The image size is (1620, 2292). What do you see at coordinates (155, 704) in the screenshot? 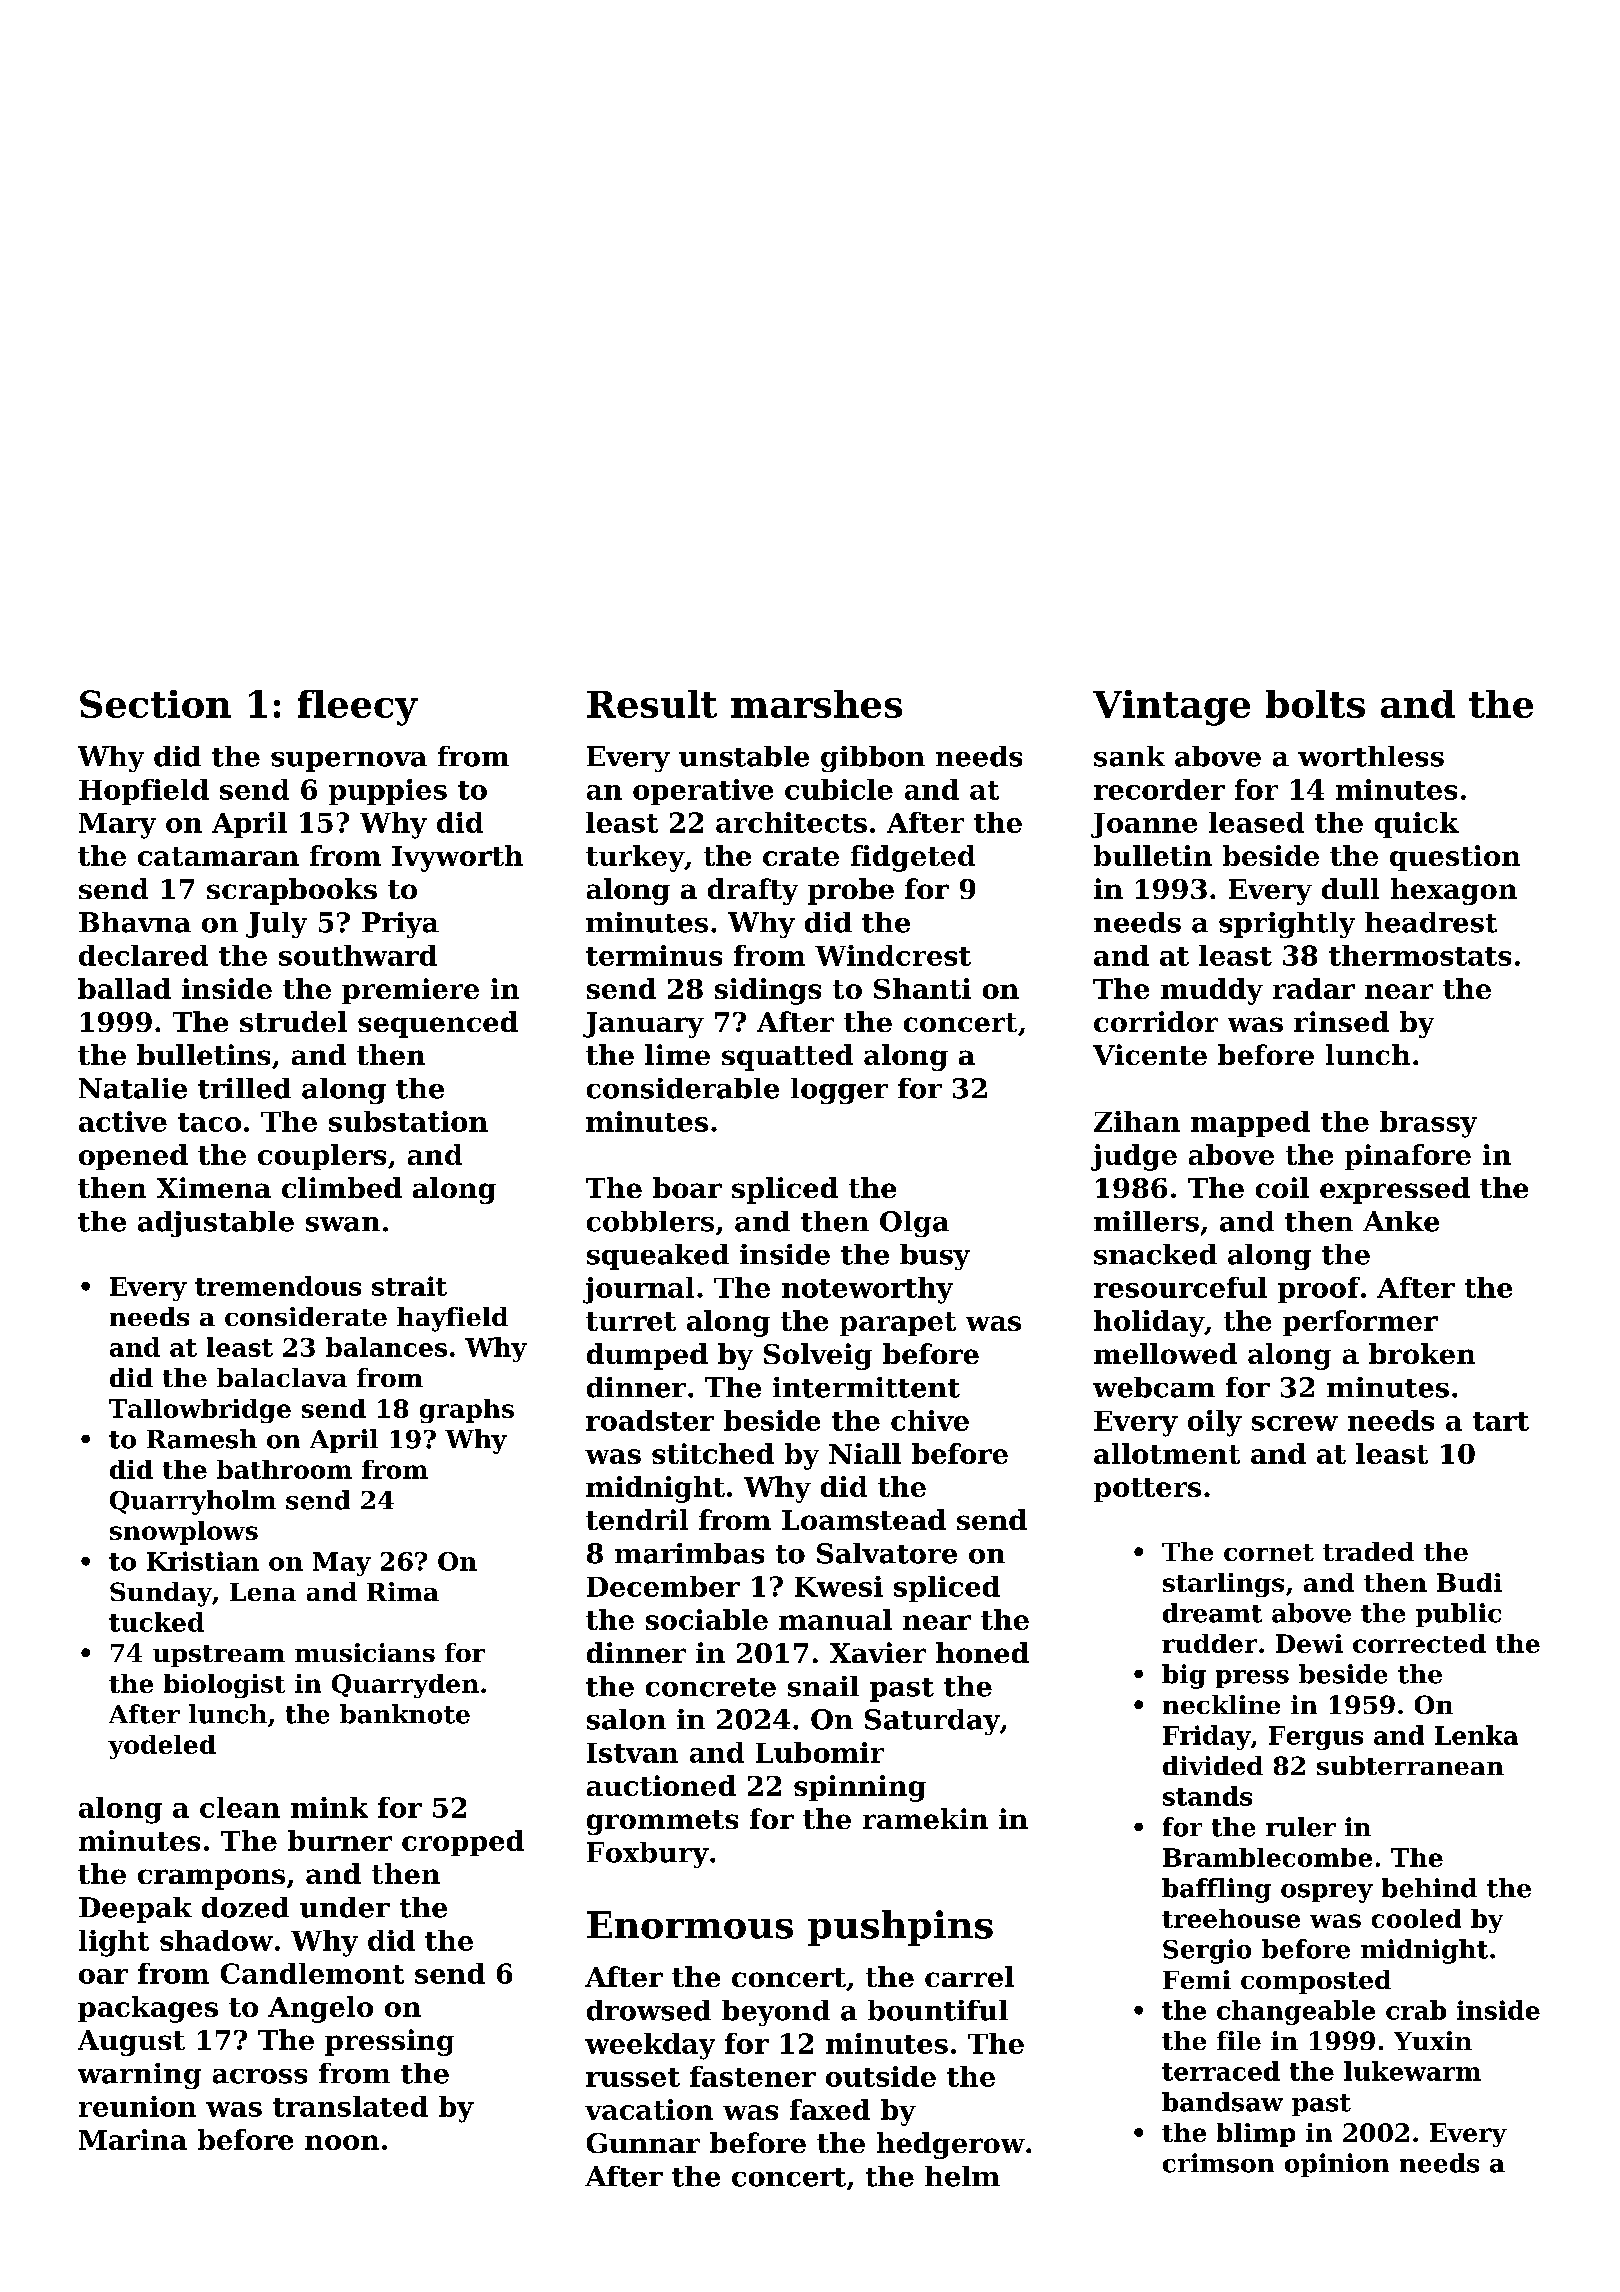
I see `Section` at bounding box center [155, 704].
